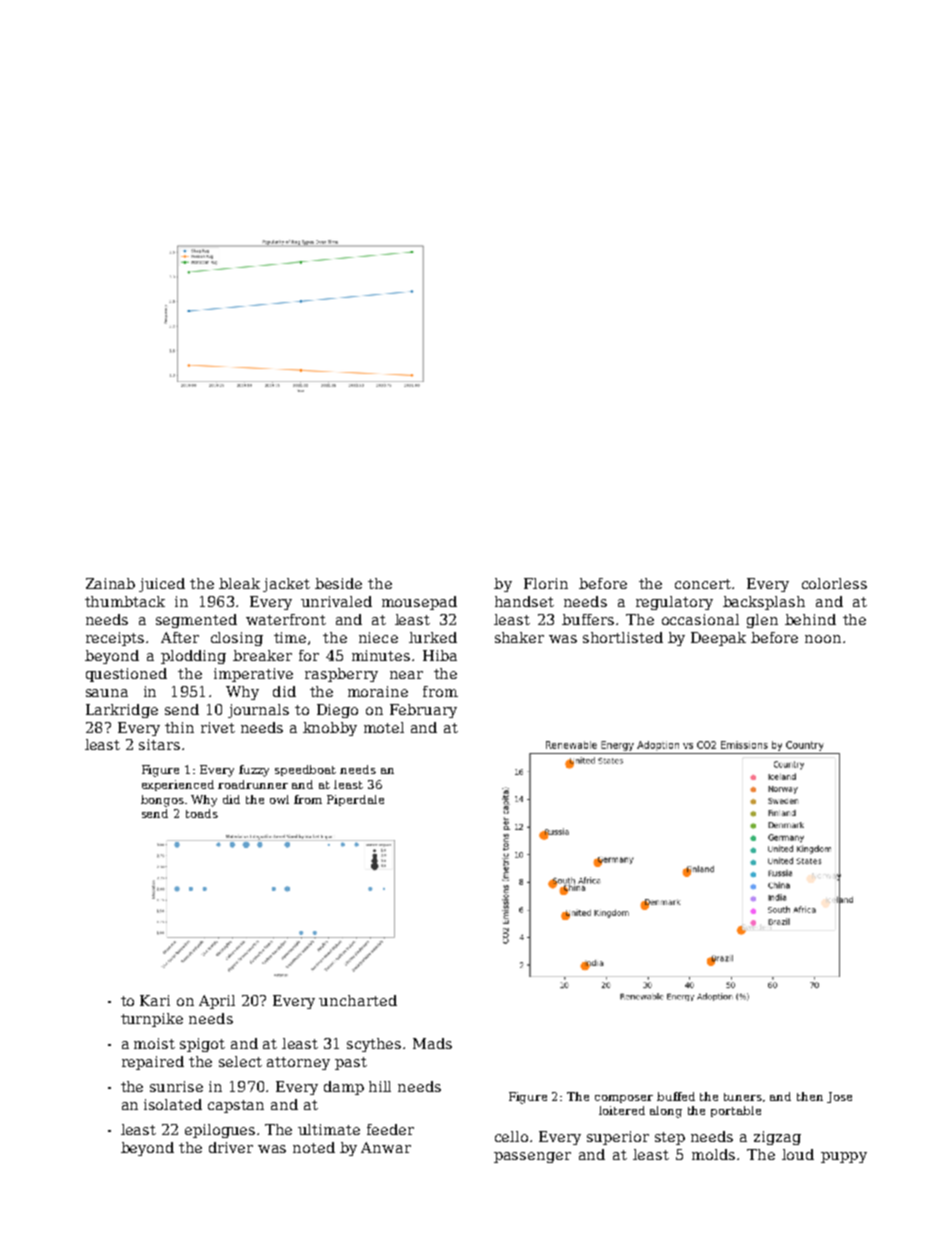  Describe the element at coordinates (152, 1020) in the screenshot. I see `turnpike` at that location.
